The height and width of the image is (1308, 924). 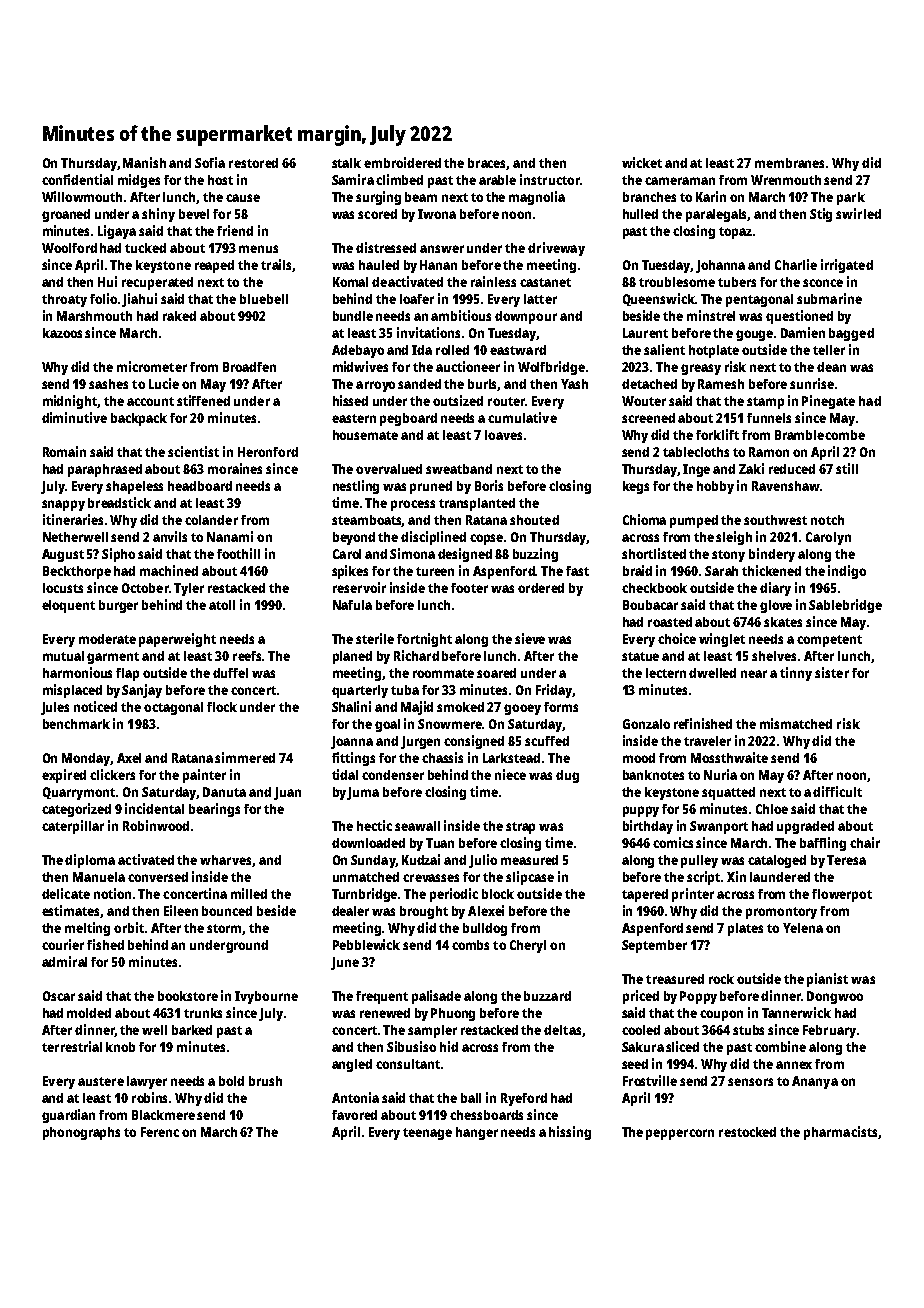 What do you see at coordinates (721, 384) in the image?
I see `Ramesh` at bounding box center [721, 384].
